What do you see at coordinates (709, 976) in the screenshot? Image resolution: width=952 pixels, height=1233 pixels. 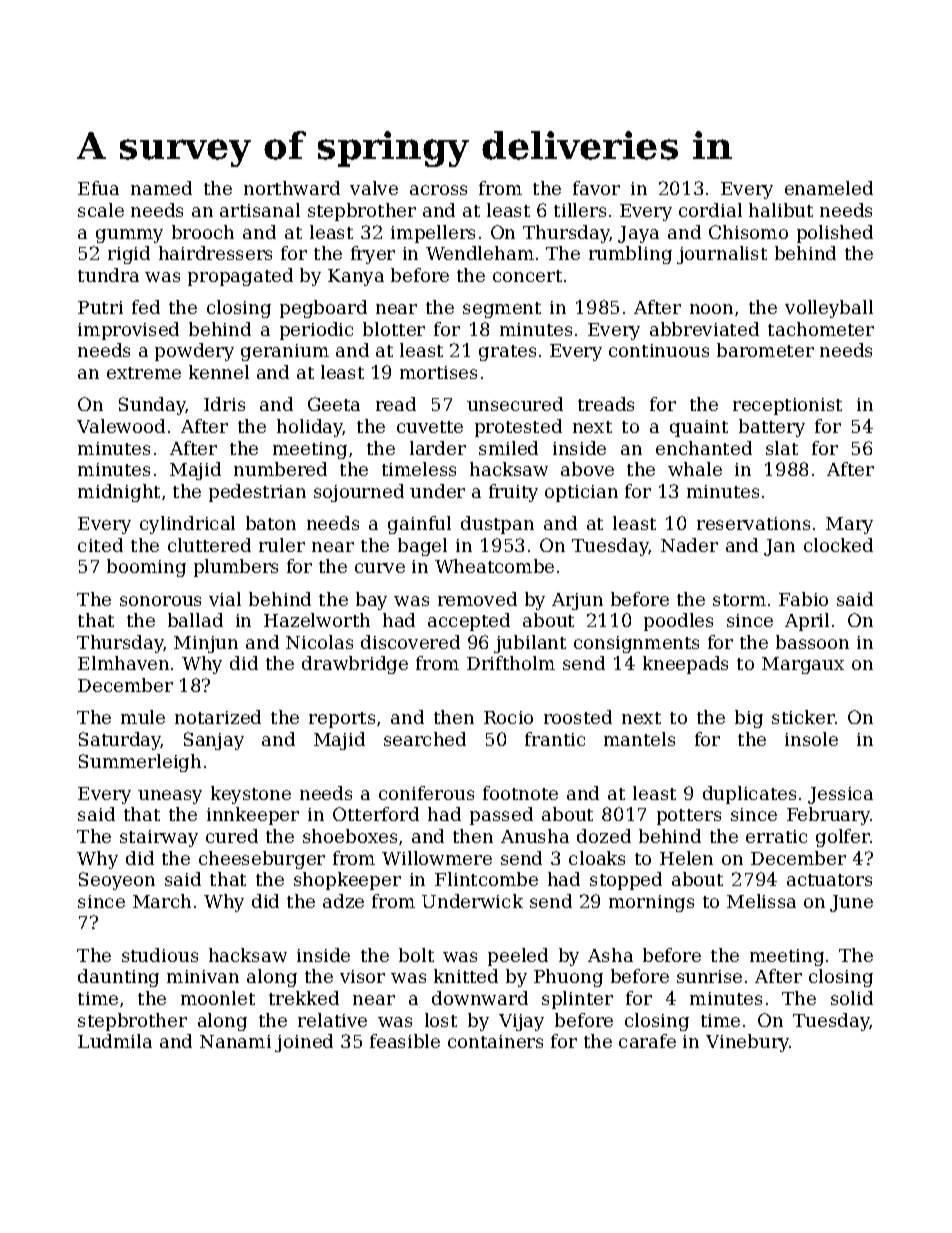 I see `sunrise` at bounding box center [709, 976].
